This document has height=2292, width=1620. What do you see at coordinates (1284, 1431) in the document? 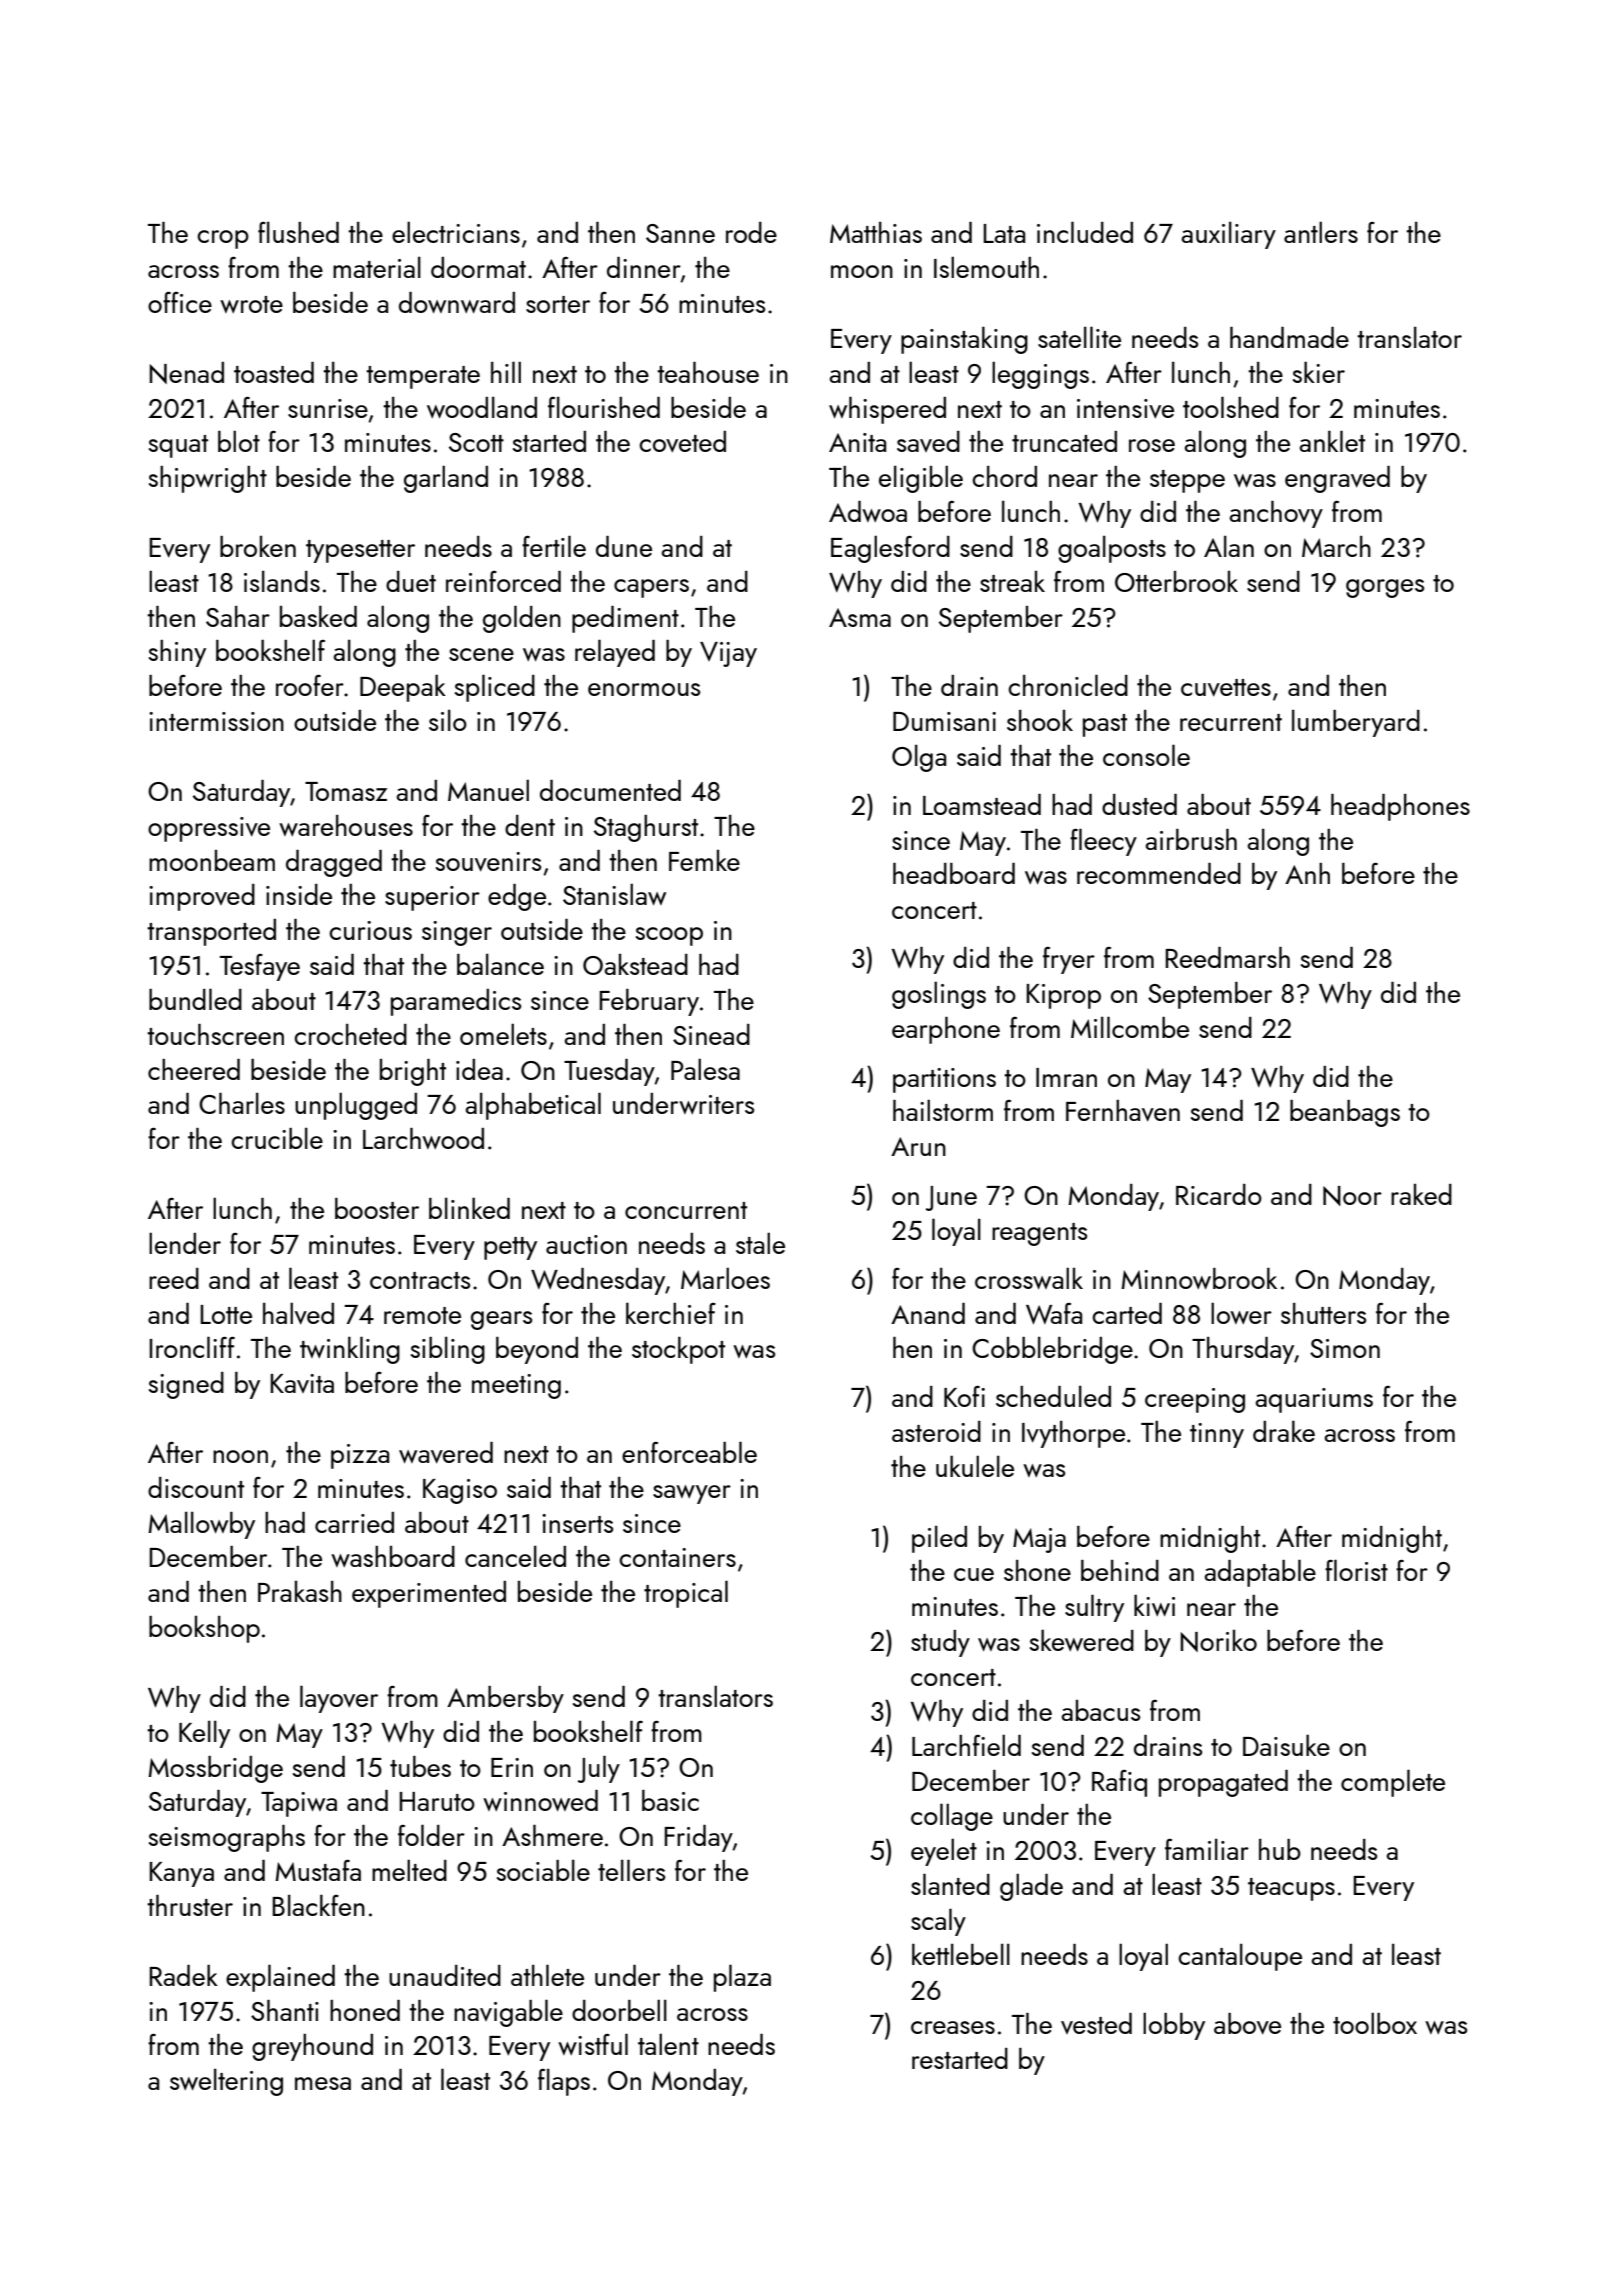
I see `drake` at bounding box center [1284, 1431].
